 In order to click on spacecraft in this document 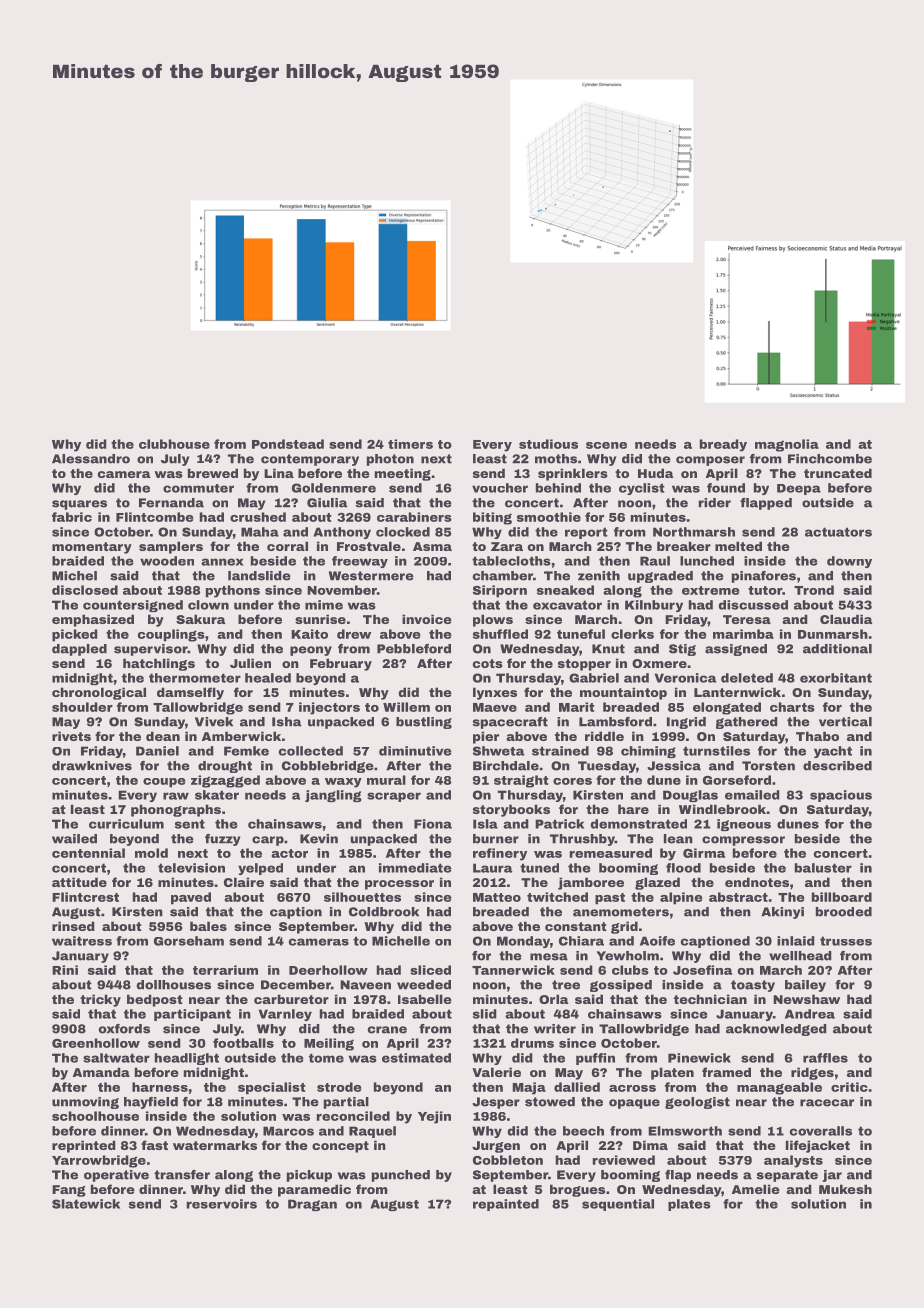, I will do `click(510, 723)`.
